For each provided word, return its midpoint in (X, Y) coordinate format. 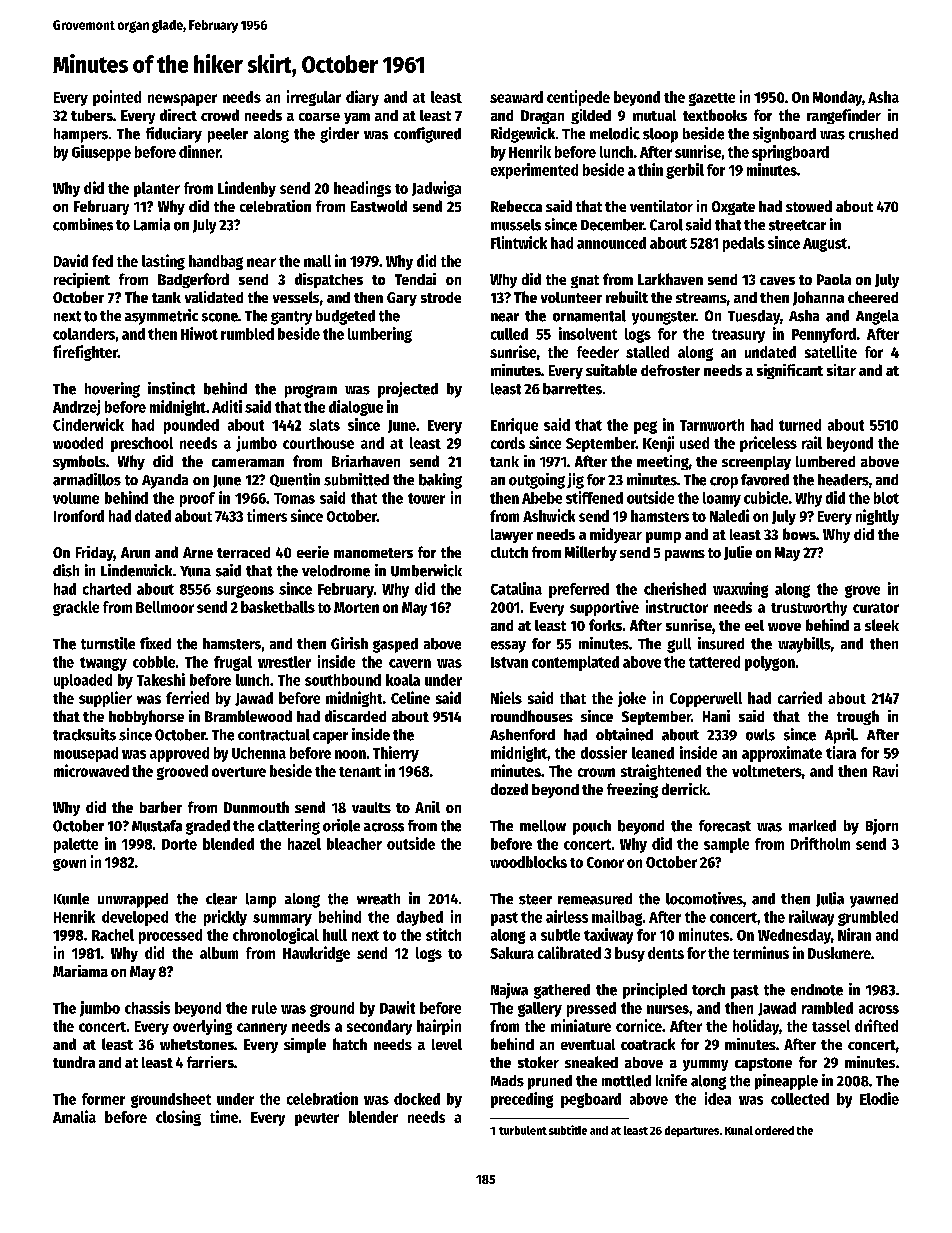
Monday (837, 98)
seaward (516, 97)
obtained (624, 734)
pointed (117, 98)
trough (858, 717)
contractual (274, 735)
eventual (588, 1044)
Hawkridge (316, 954)
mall (317, 261)
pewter (317, 1119)
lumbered (825, 461)
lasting (163, 262)
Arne (198, 552)
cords (508, 443)
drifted (876, 1025)
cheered (873, 297)
